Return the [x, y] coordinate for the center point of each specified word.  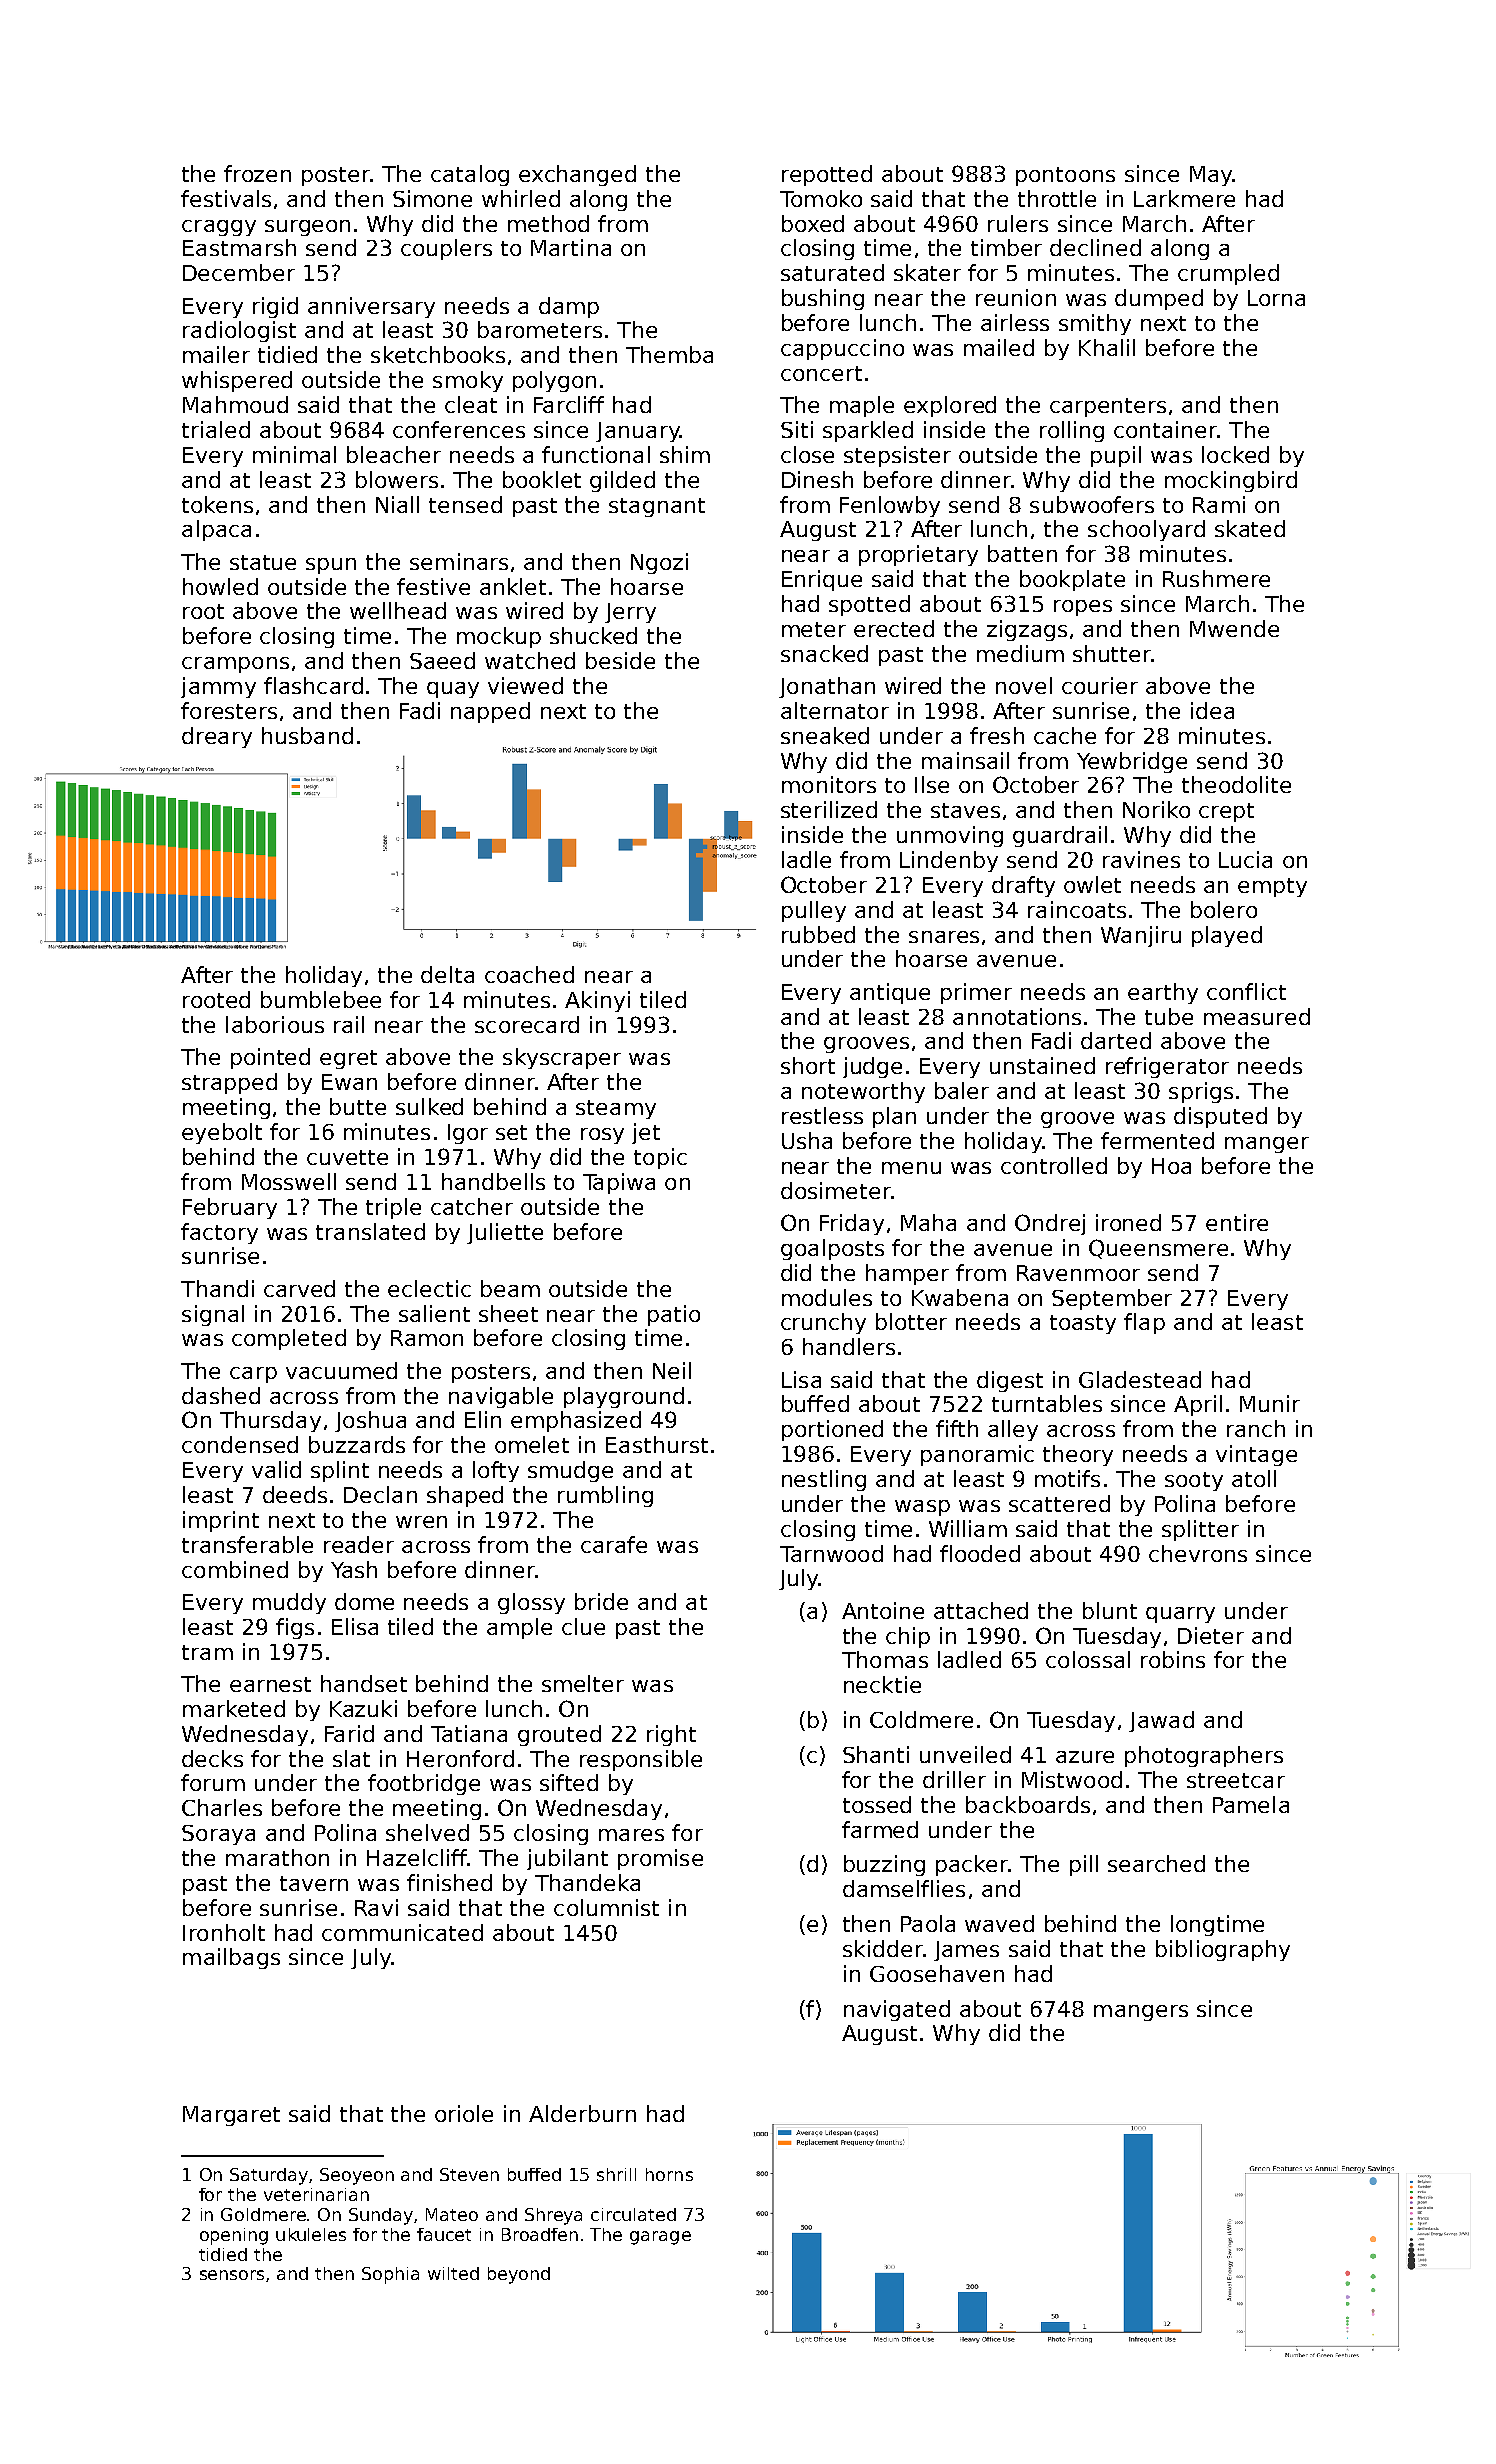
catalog [470, 175]
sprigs [1201, 1092]
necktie [882, 1684]
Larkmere [1184, 198]
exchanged [577, 175]
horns [669, 2174]
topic [660, 1158]
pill [1084, 1865]
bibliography [1223, 1950]
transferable [247, 1544]
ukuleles [311, 2234]
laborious [275, 1024]
